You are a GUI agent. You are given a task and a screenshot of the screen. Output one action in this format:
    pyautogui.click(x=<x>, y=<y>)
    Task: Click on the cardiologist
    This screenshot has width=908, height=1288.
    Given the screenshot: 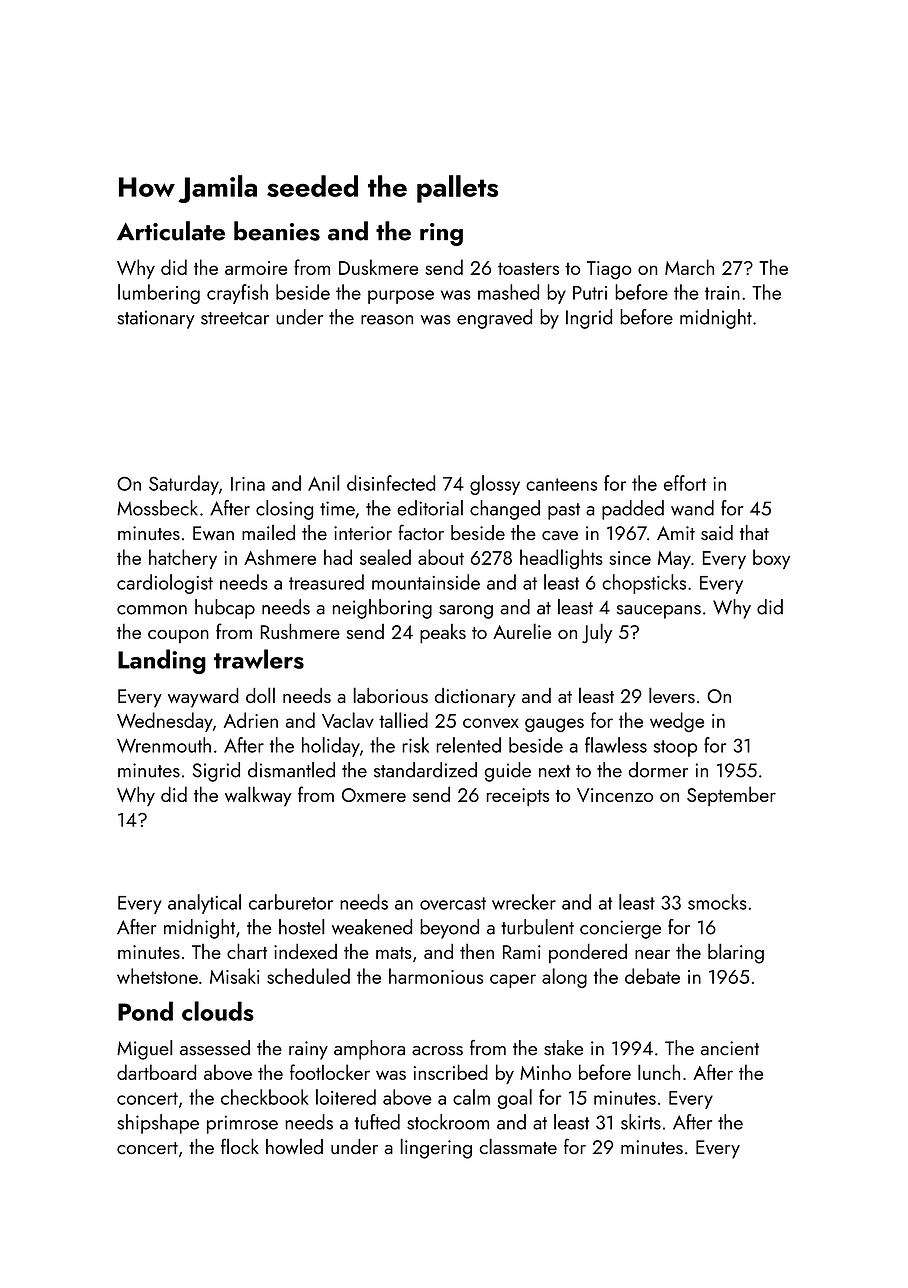 What is the action you would take?
    pyautogui.click(x=165, y=584)
